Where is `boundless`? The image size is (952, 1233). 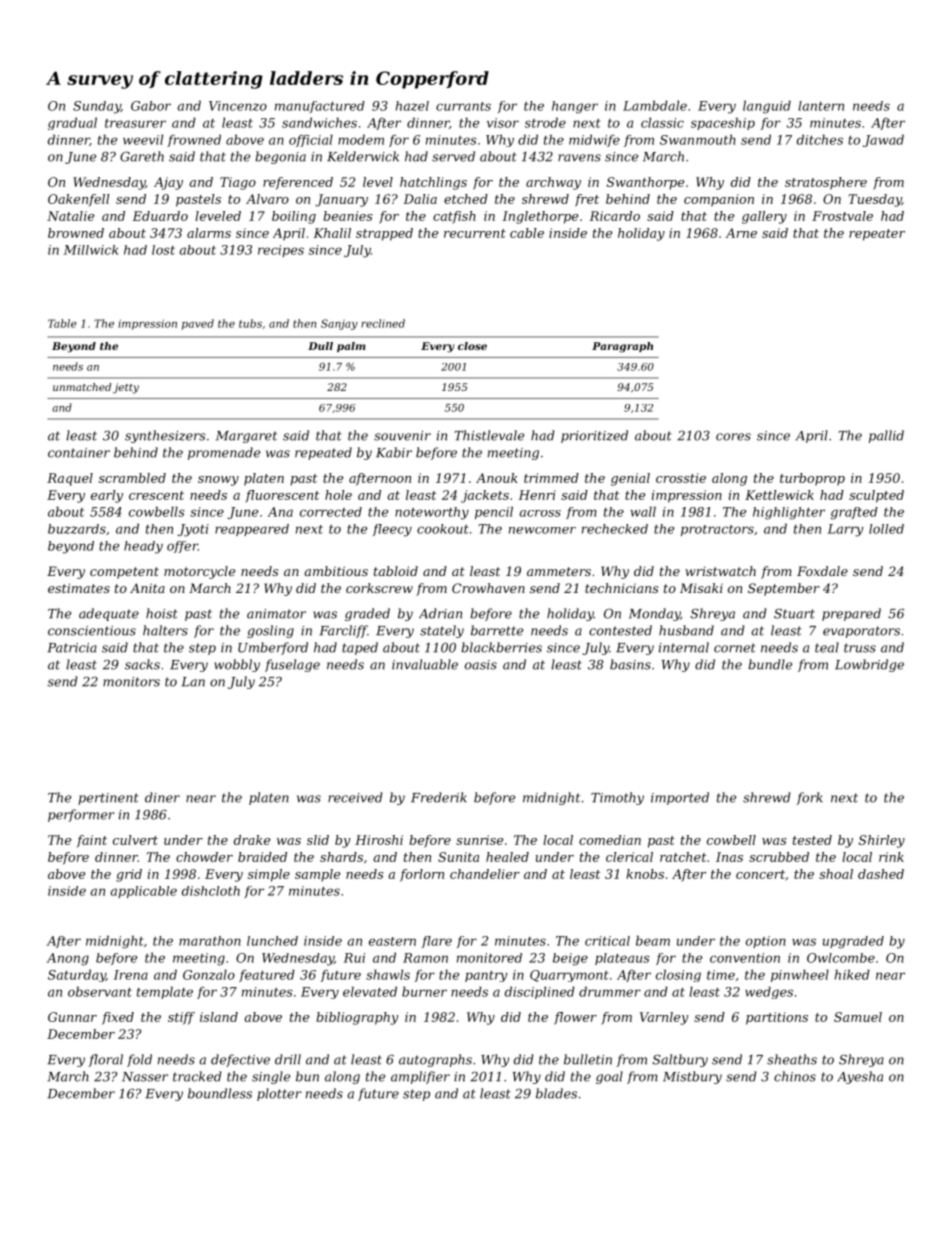
boundless is located at coordinates (220, 1093).
